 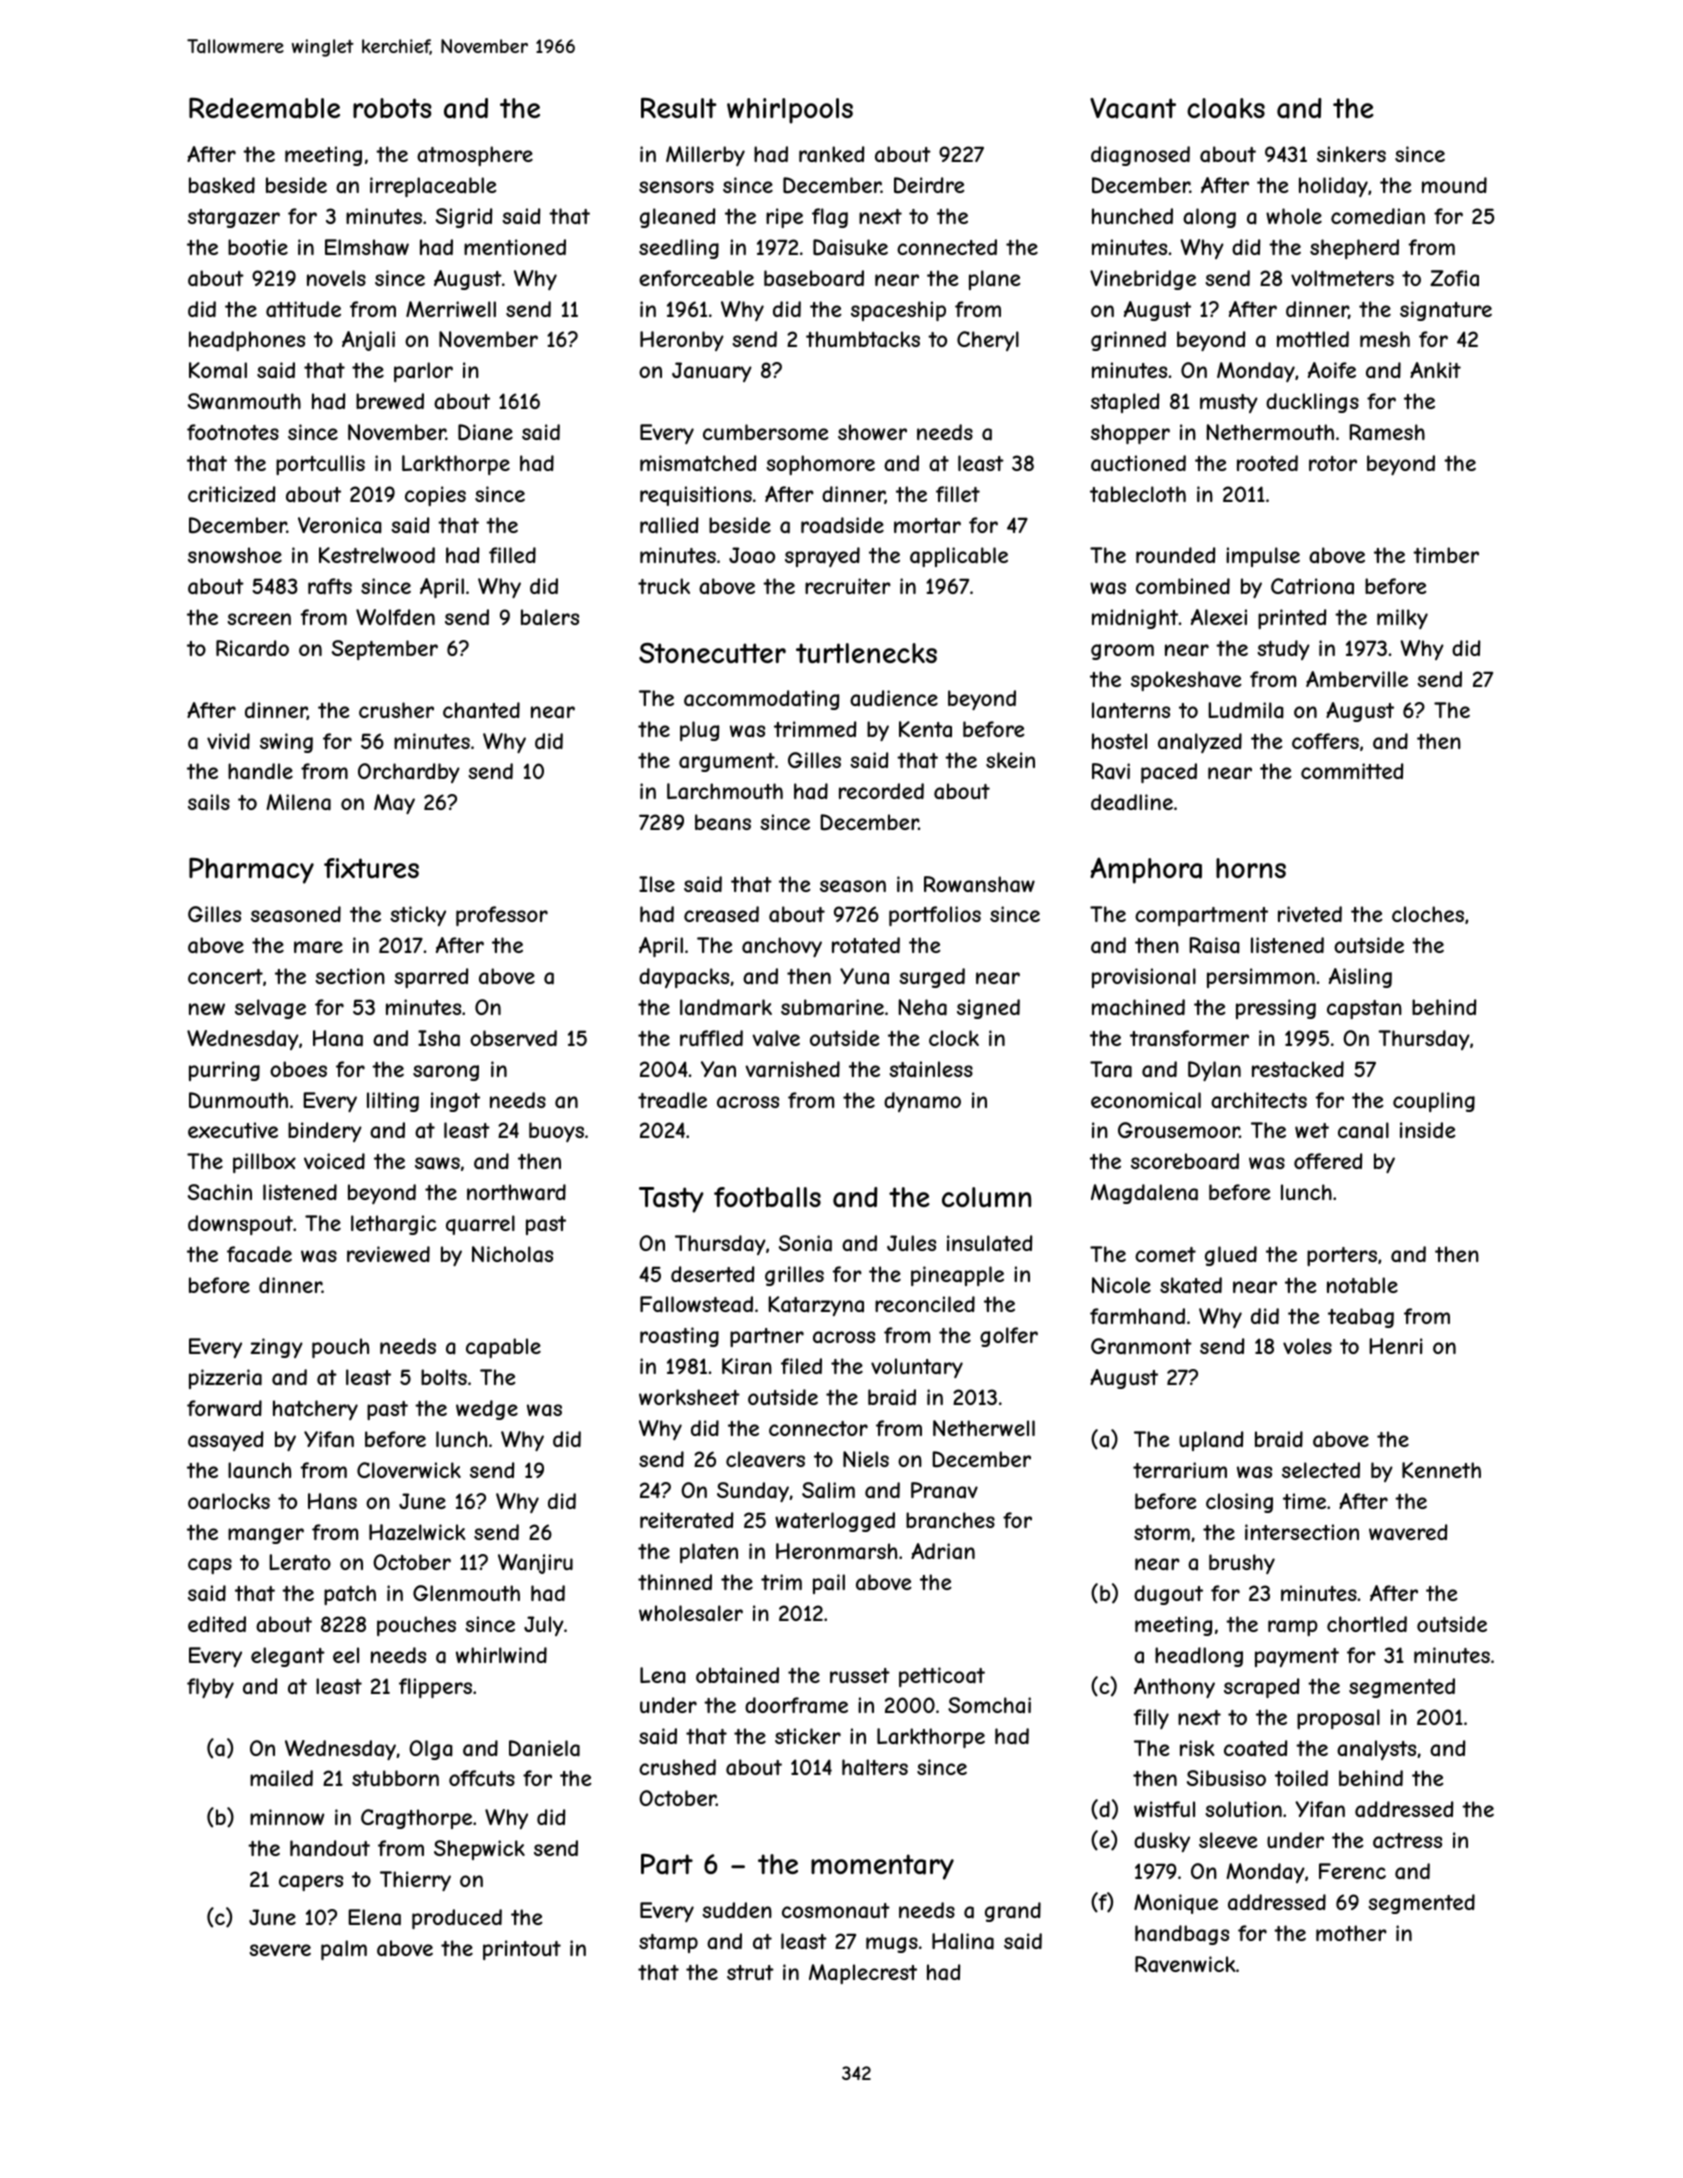 What do you see at coordinates (277, 1348) in the image?
I see `zingy` at bounding box center [277, 1348].
